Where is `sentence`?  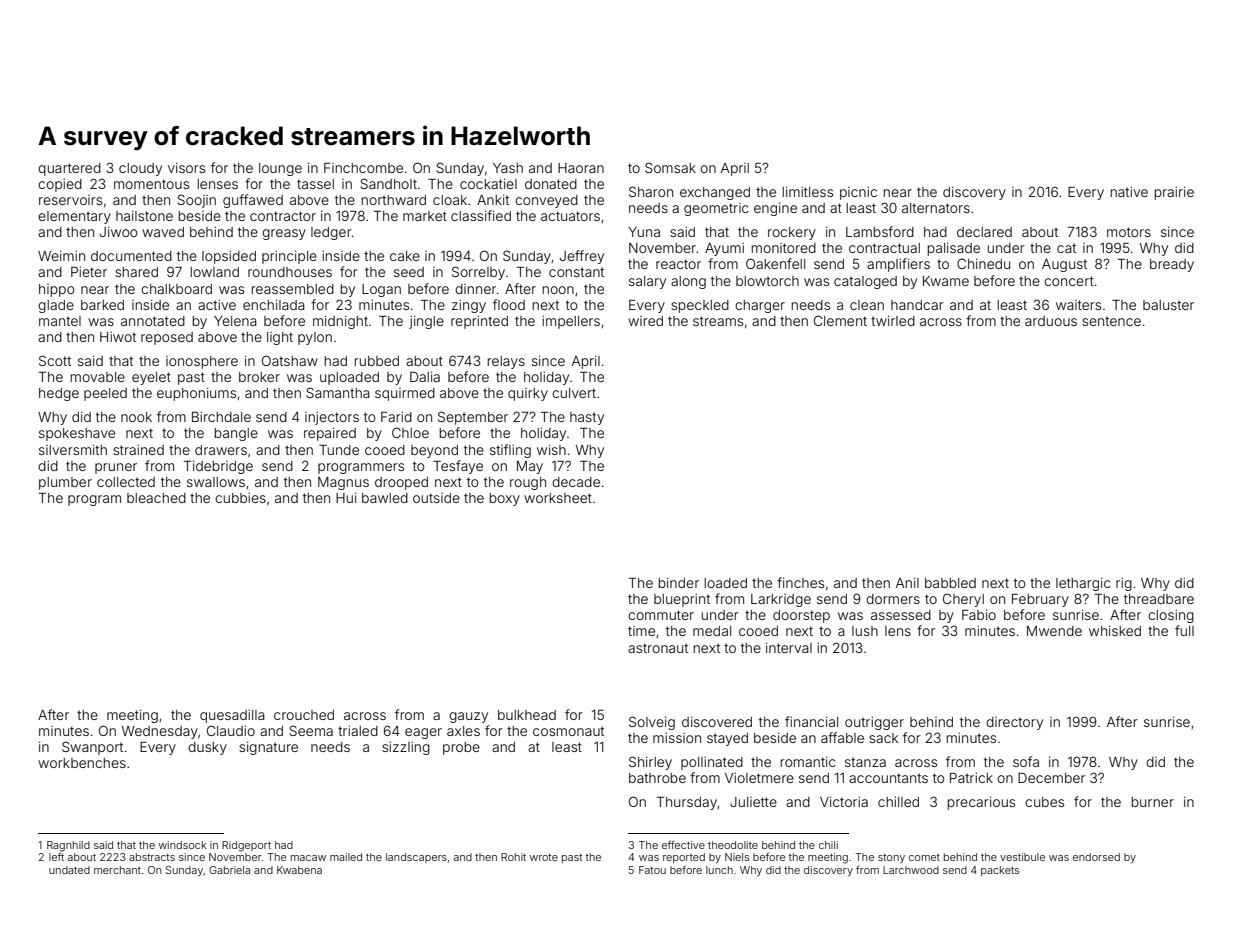
sentence is located at coordinates (1111, 321).
